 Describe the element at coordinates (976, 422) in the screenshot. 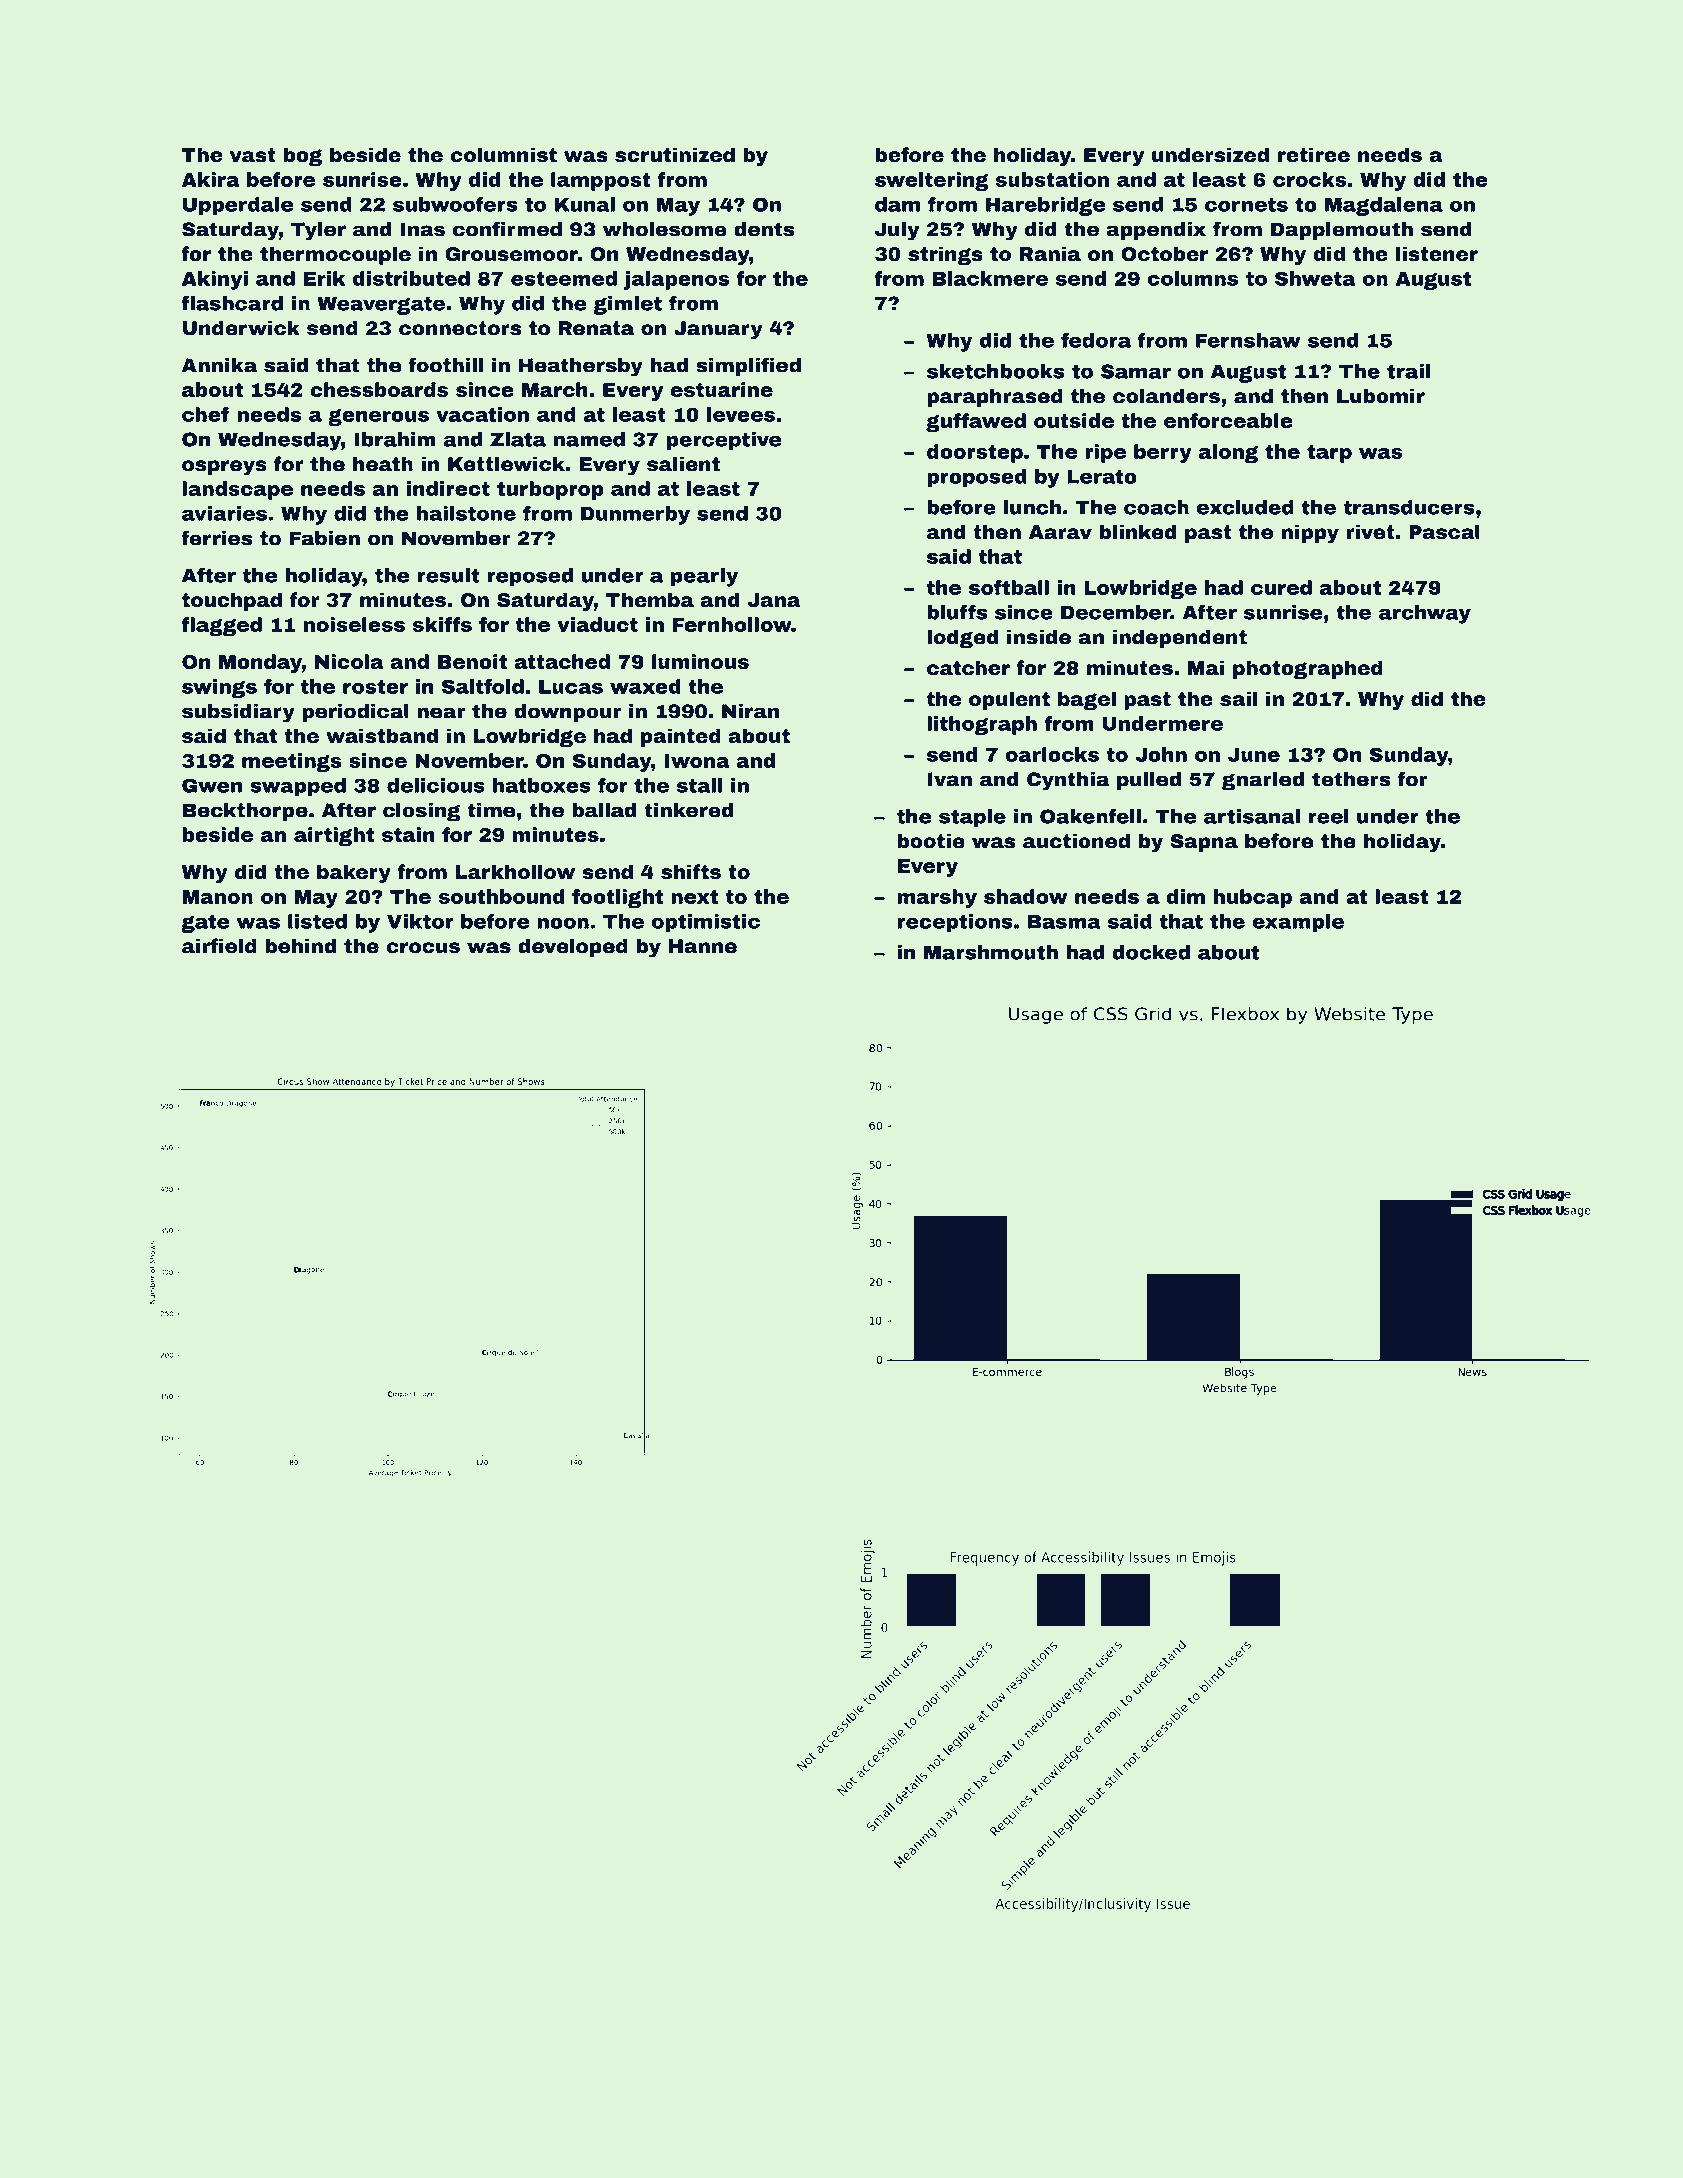

I see `guffawed` at that location.
